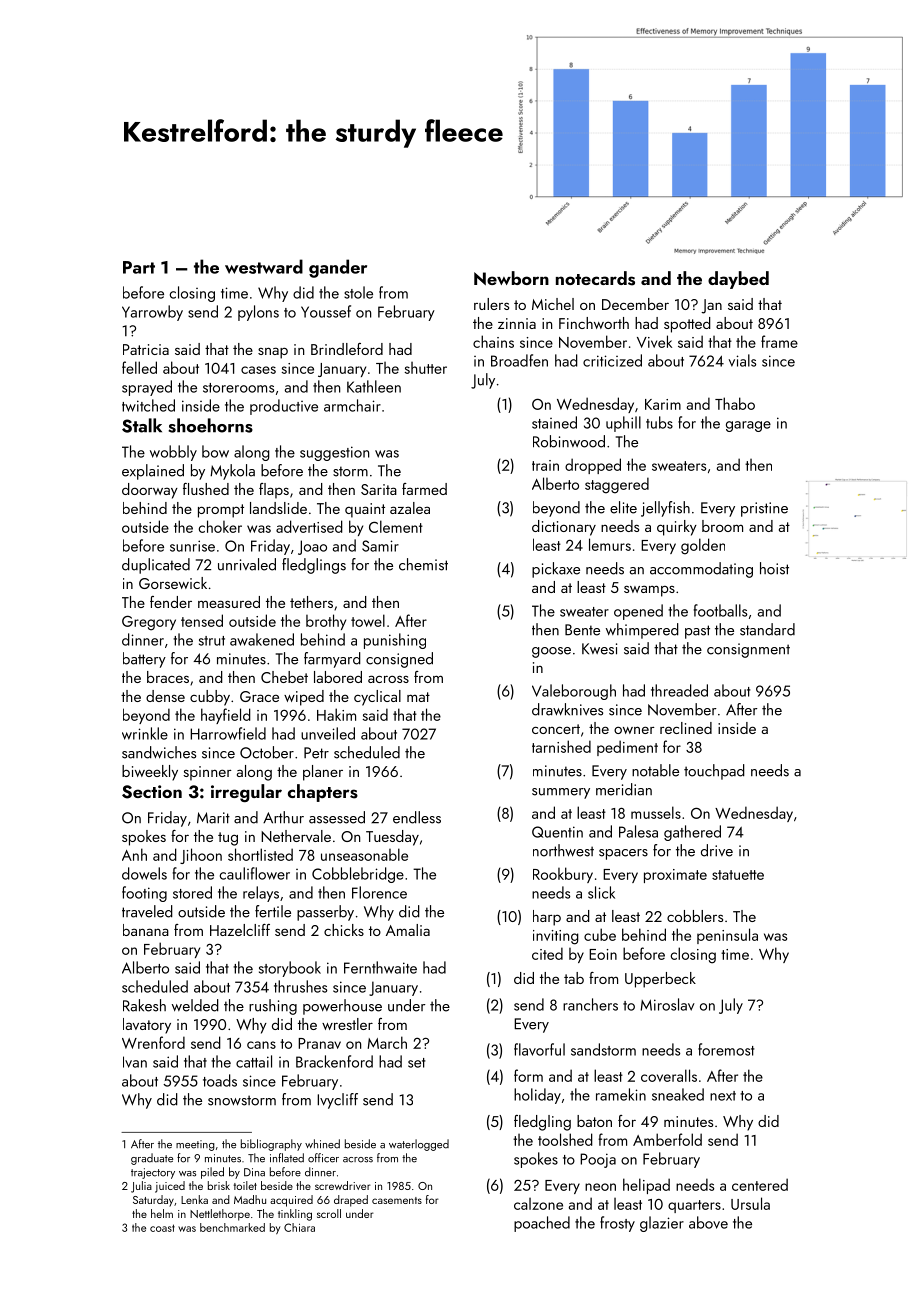  I want to click on holiday, so click(537, 1096).
